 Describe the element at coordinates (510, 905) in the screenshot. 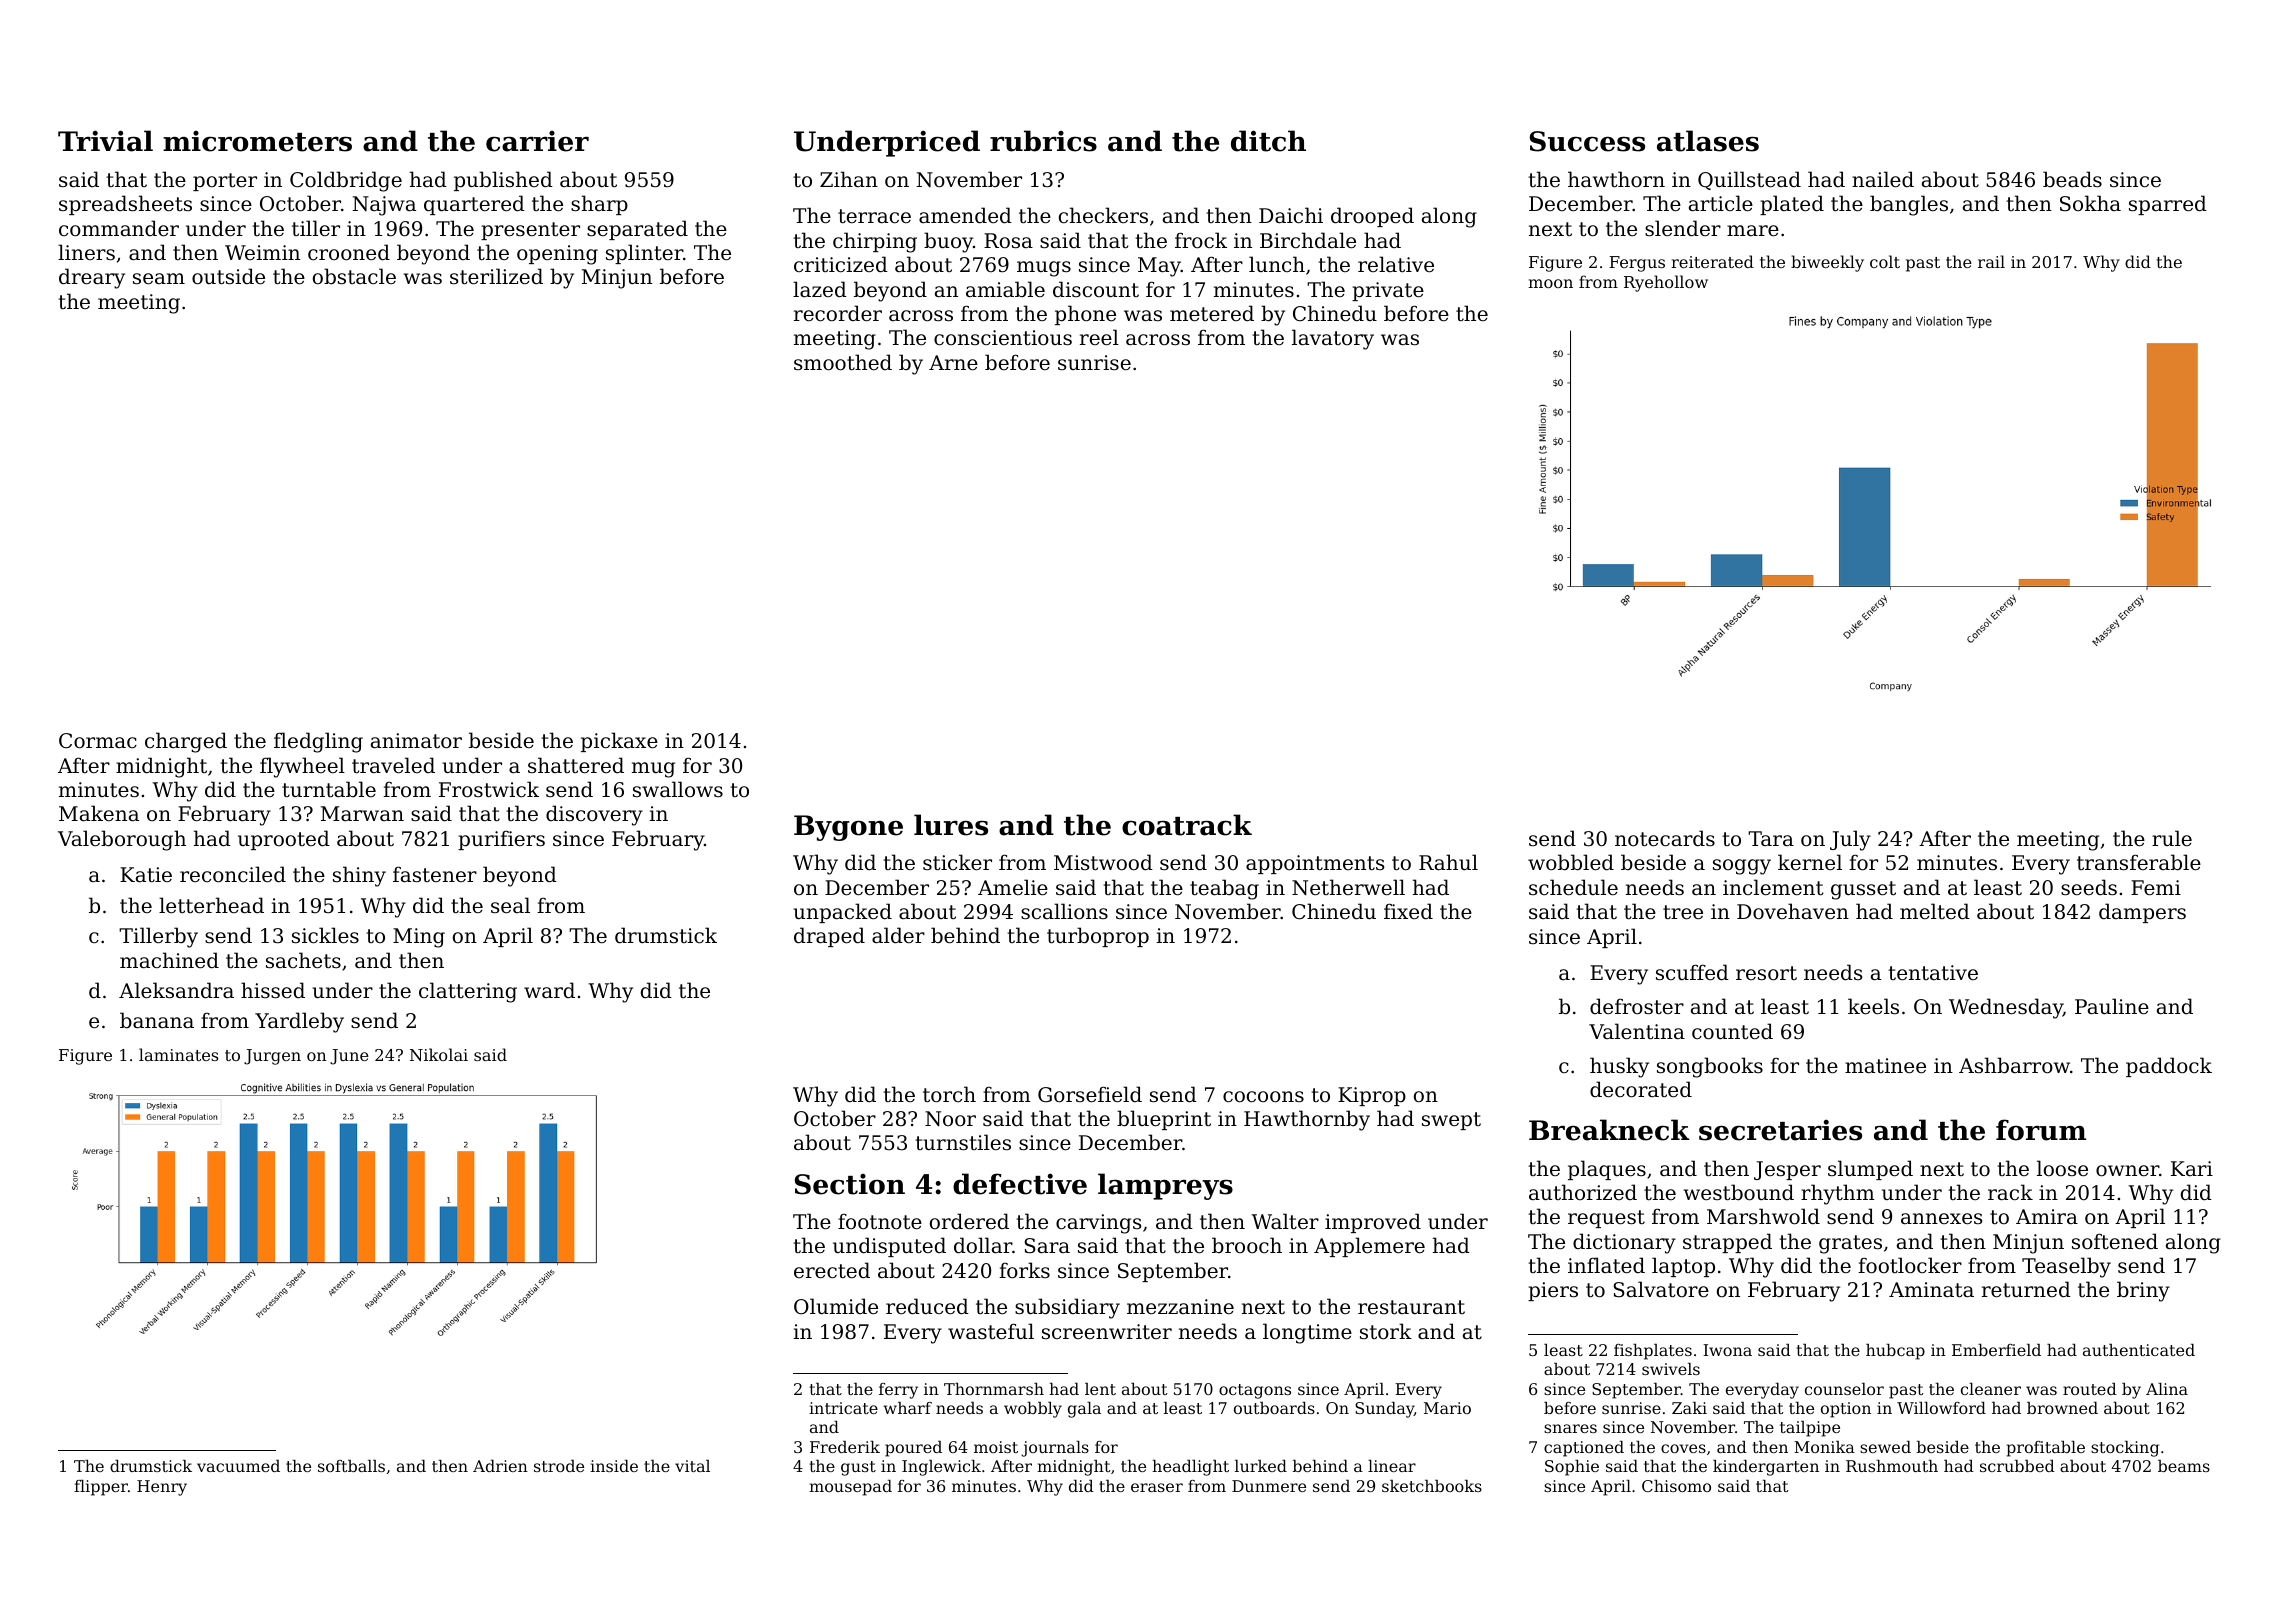

I see `seal` at that location.
